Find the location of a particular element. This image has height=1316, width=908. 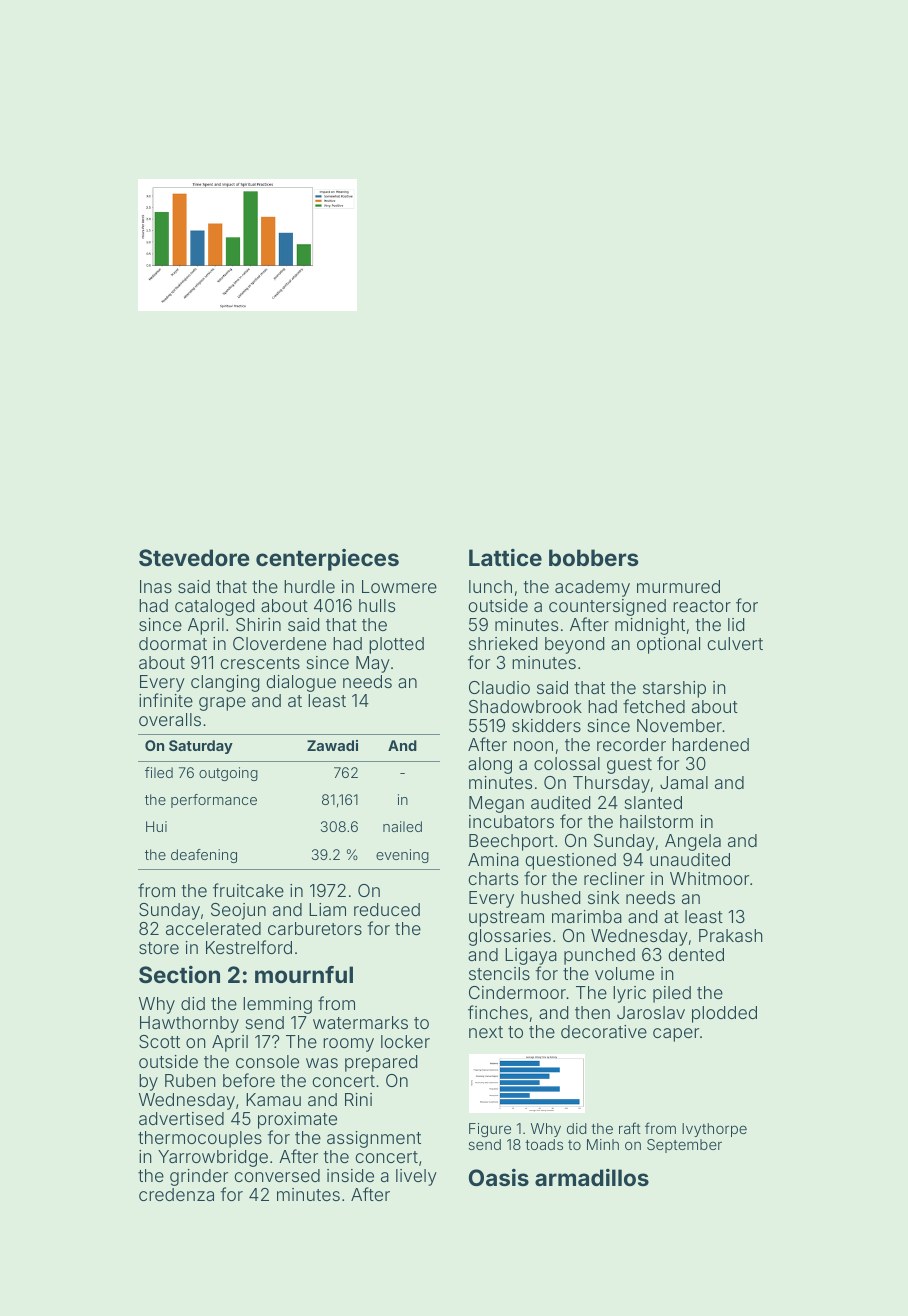

grape is located at coordinates (222, 704).
